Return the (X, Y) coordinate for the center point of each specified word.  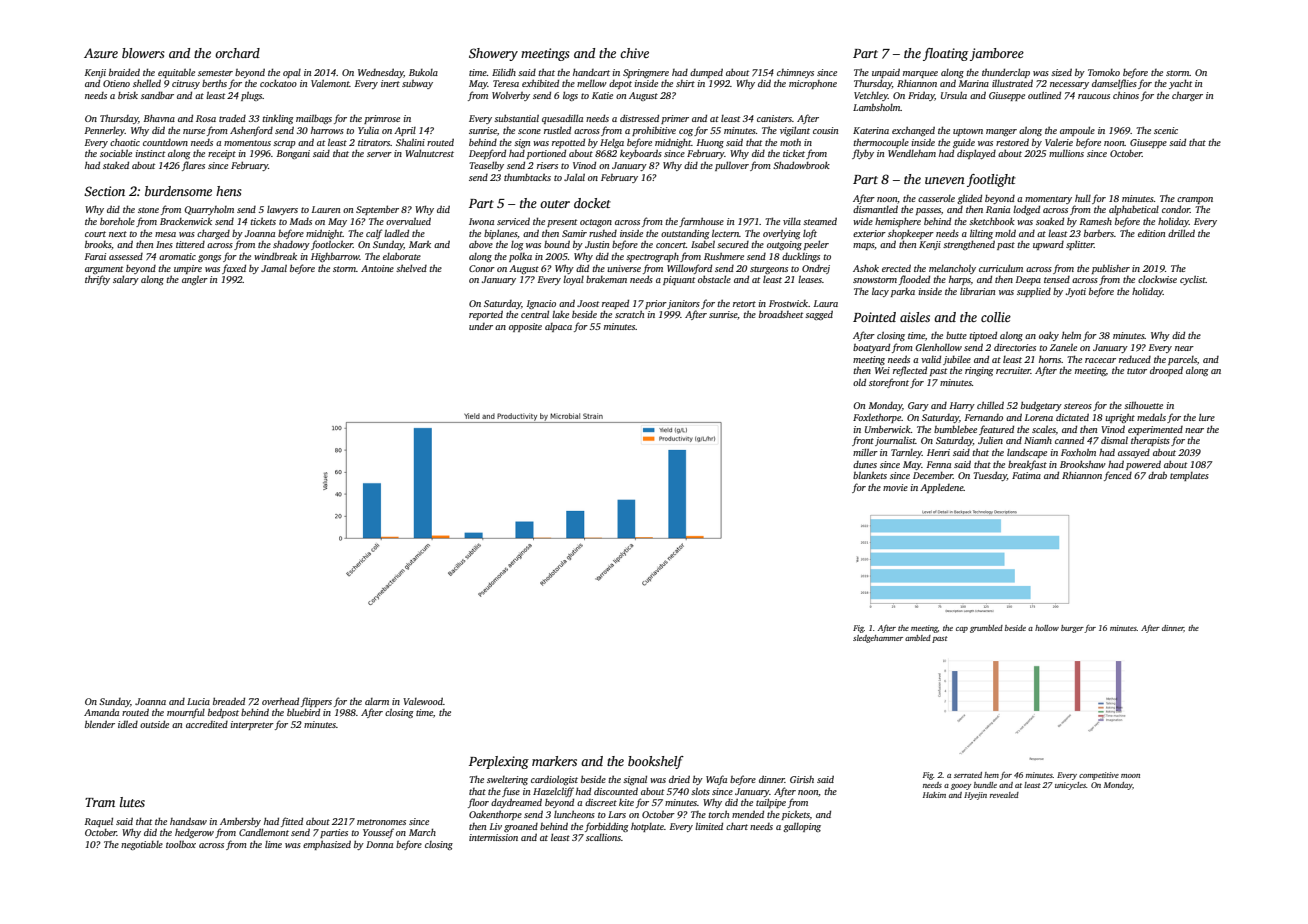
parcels (1182, 360)
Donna (379, 844)
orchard (237, 53)
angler (195, 280)
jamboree (997, 54)
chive (634, 53)
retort (744, 304)
